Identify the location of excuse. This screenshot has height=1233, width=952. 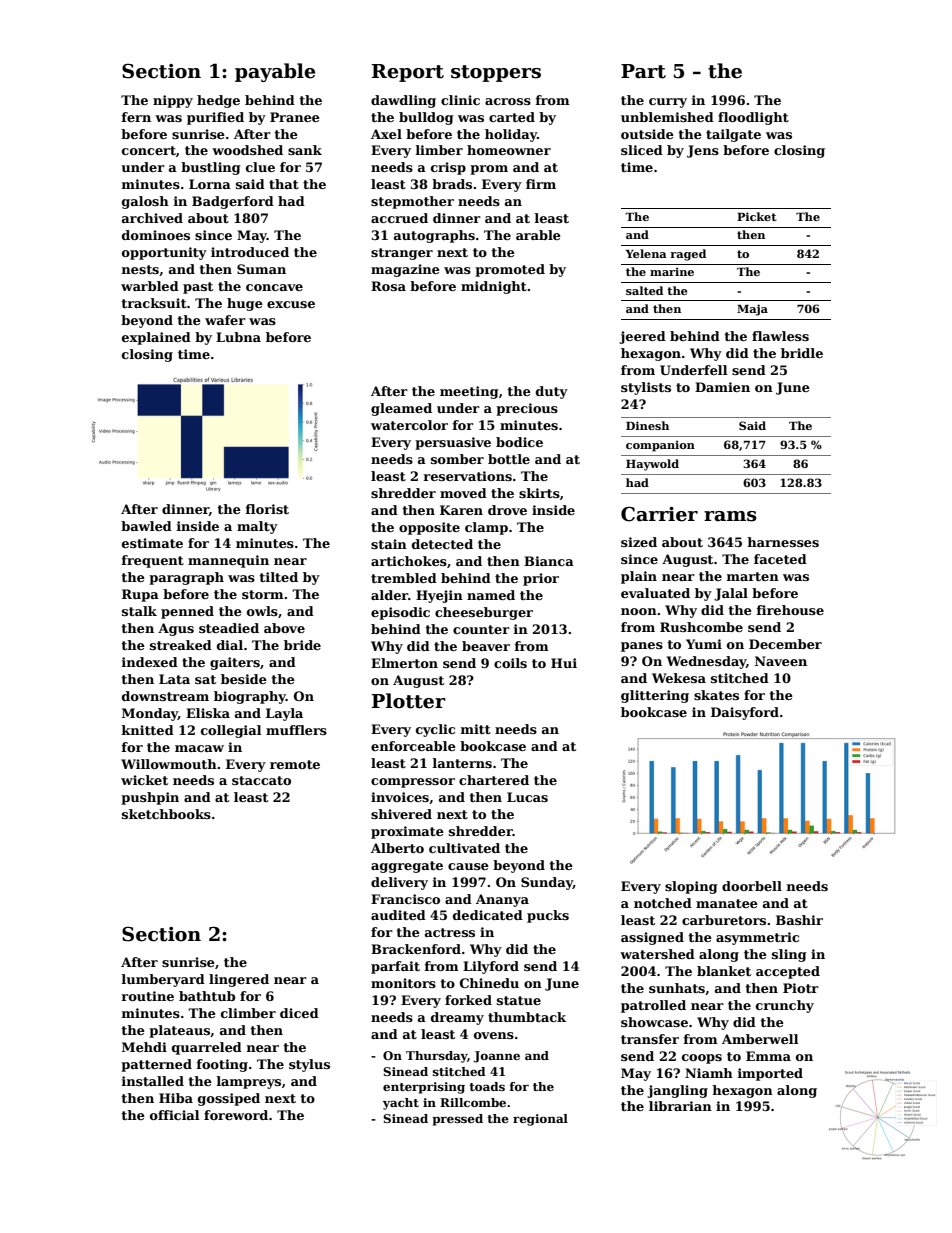
(291, 304).
